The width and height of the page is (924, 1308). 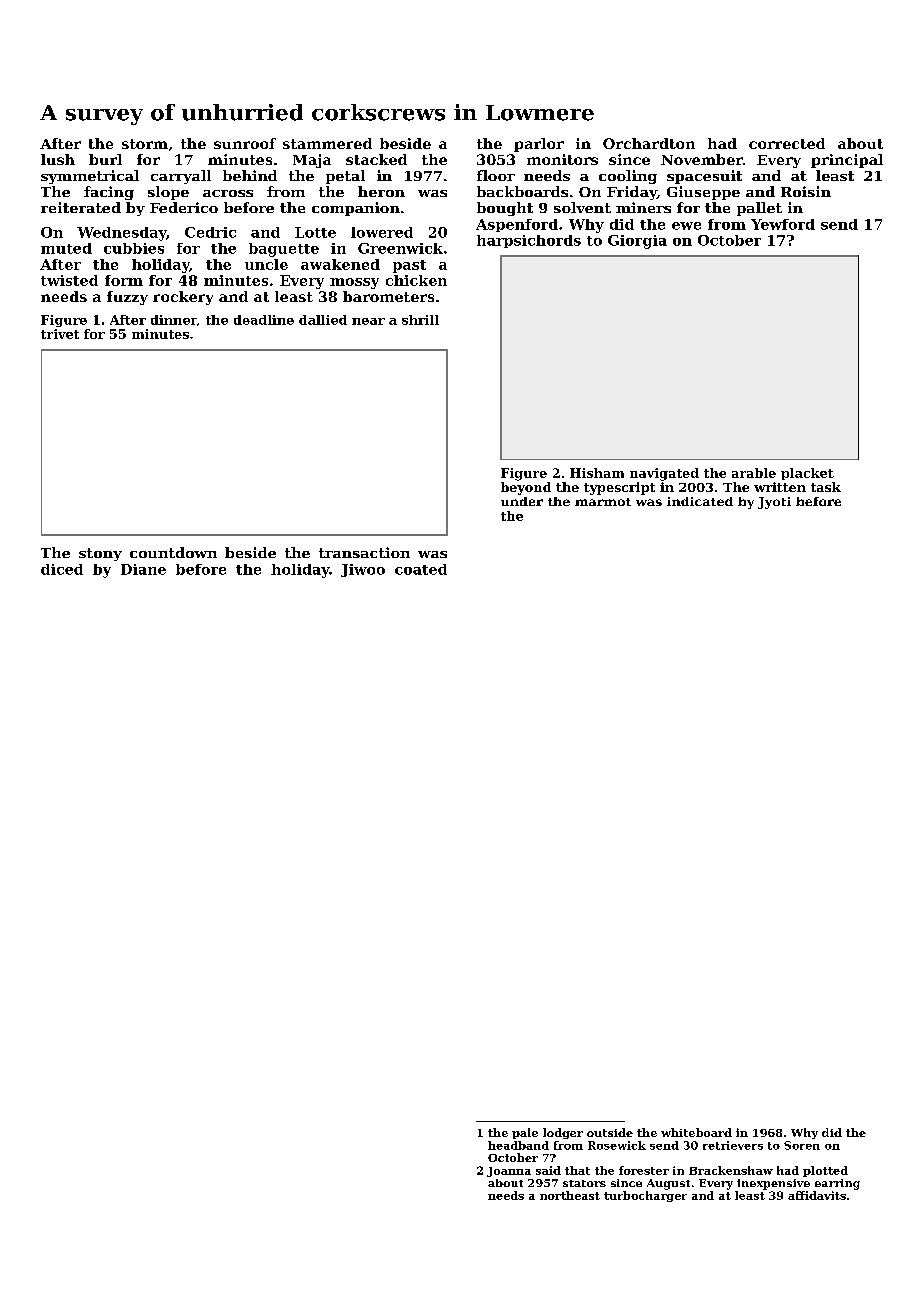 What do you see at coordinates (509, 1172) in the page?
I see `Joanna` at bounding box center [509, 1172].
